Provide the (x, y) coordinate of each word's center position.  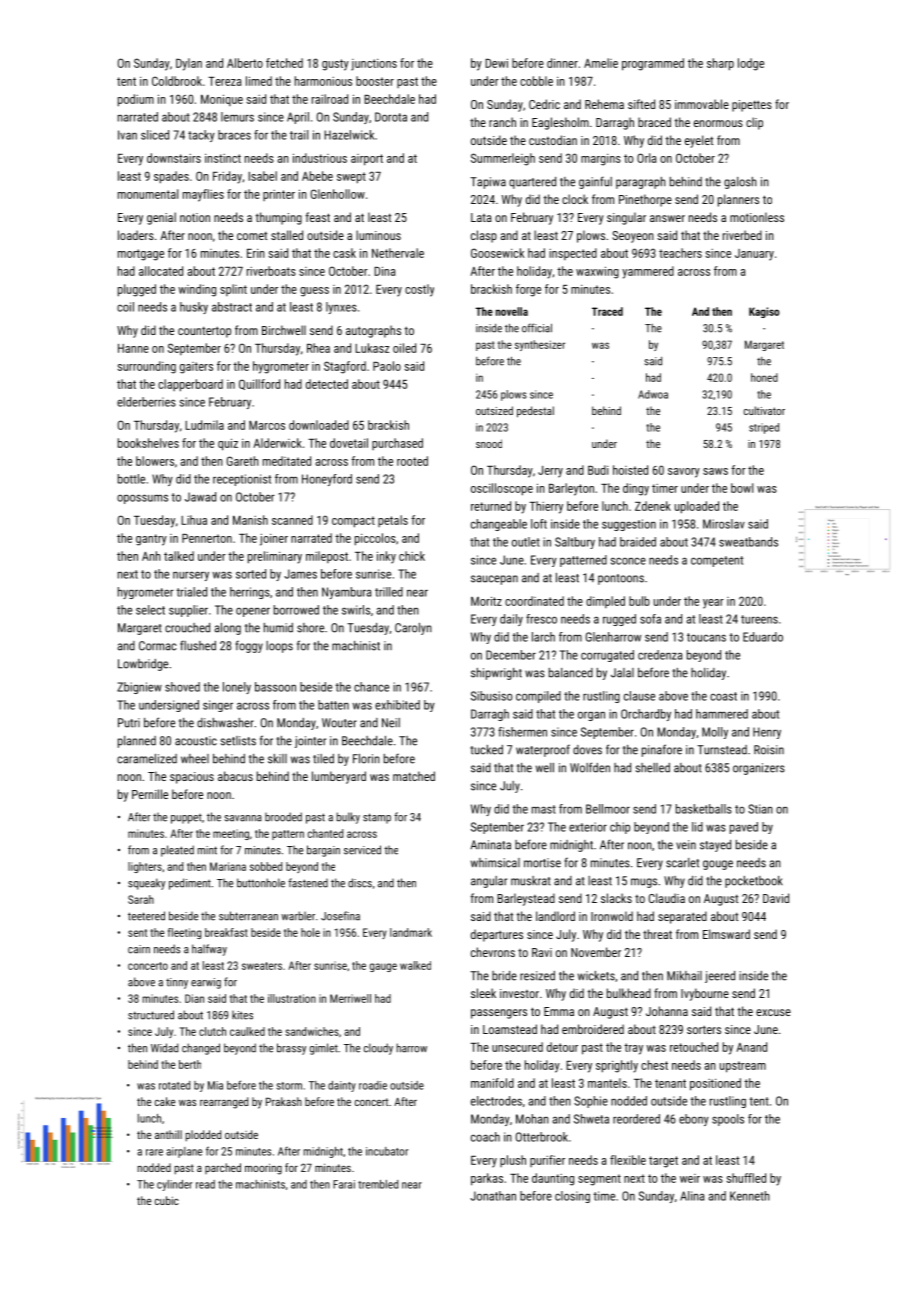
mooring (263, 1169)
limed (259, 81)
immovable (702, 104)
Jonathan (493, 1196)
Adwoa (653, 394)
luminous (378, 235)
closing (572, 1197)
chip (620, 828)
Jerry (550, 472)
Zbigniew (139, 688)
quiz (228, 444)
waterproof (543, 750)
